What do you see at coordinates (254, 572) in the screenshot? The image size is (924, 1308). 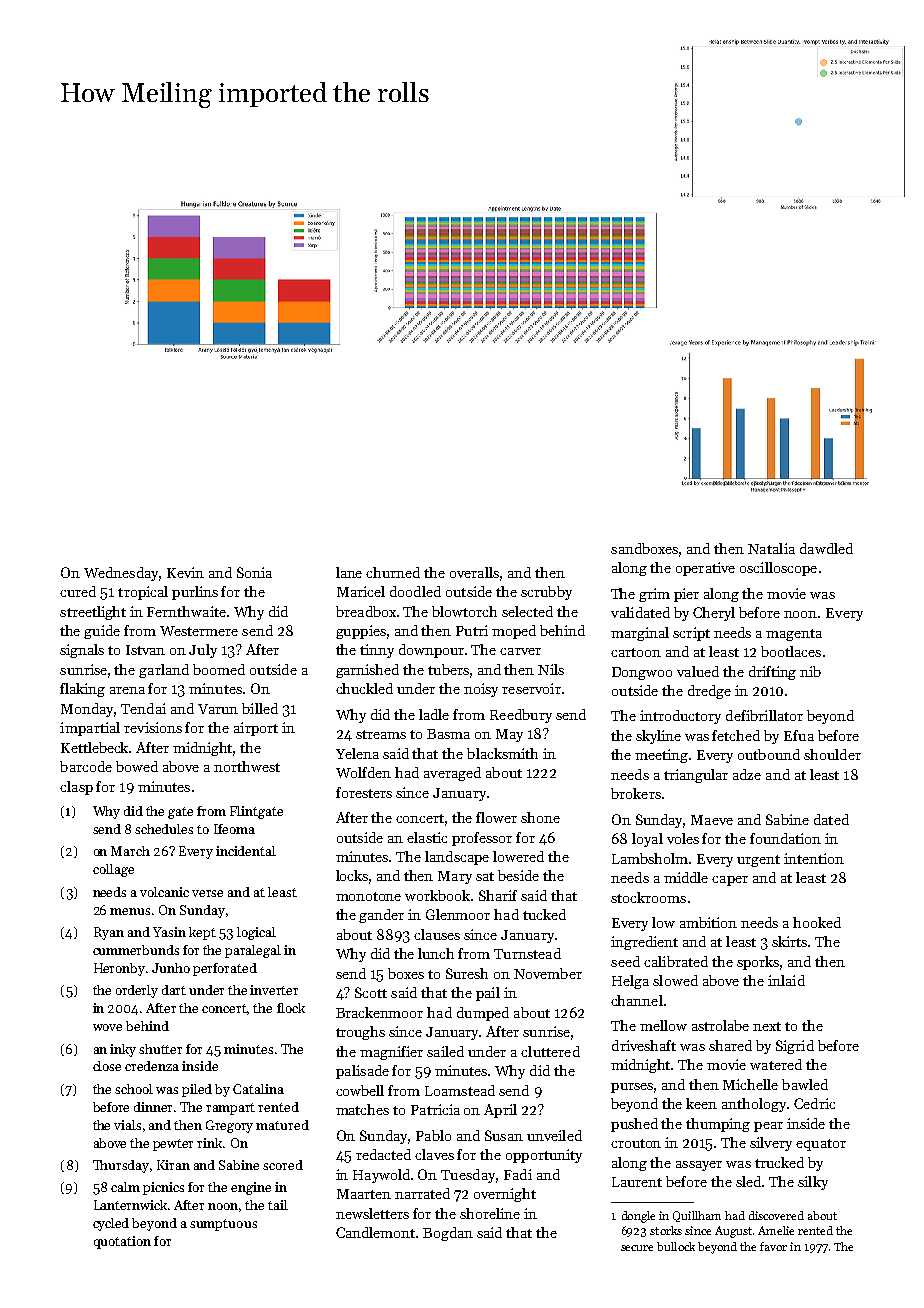 I see `Sonia` at bounding box center [254, 572].
